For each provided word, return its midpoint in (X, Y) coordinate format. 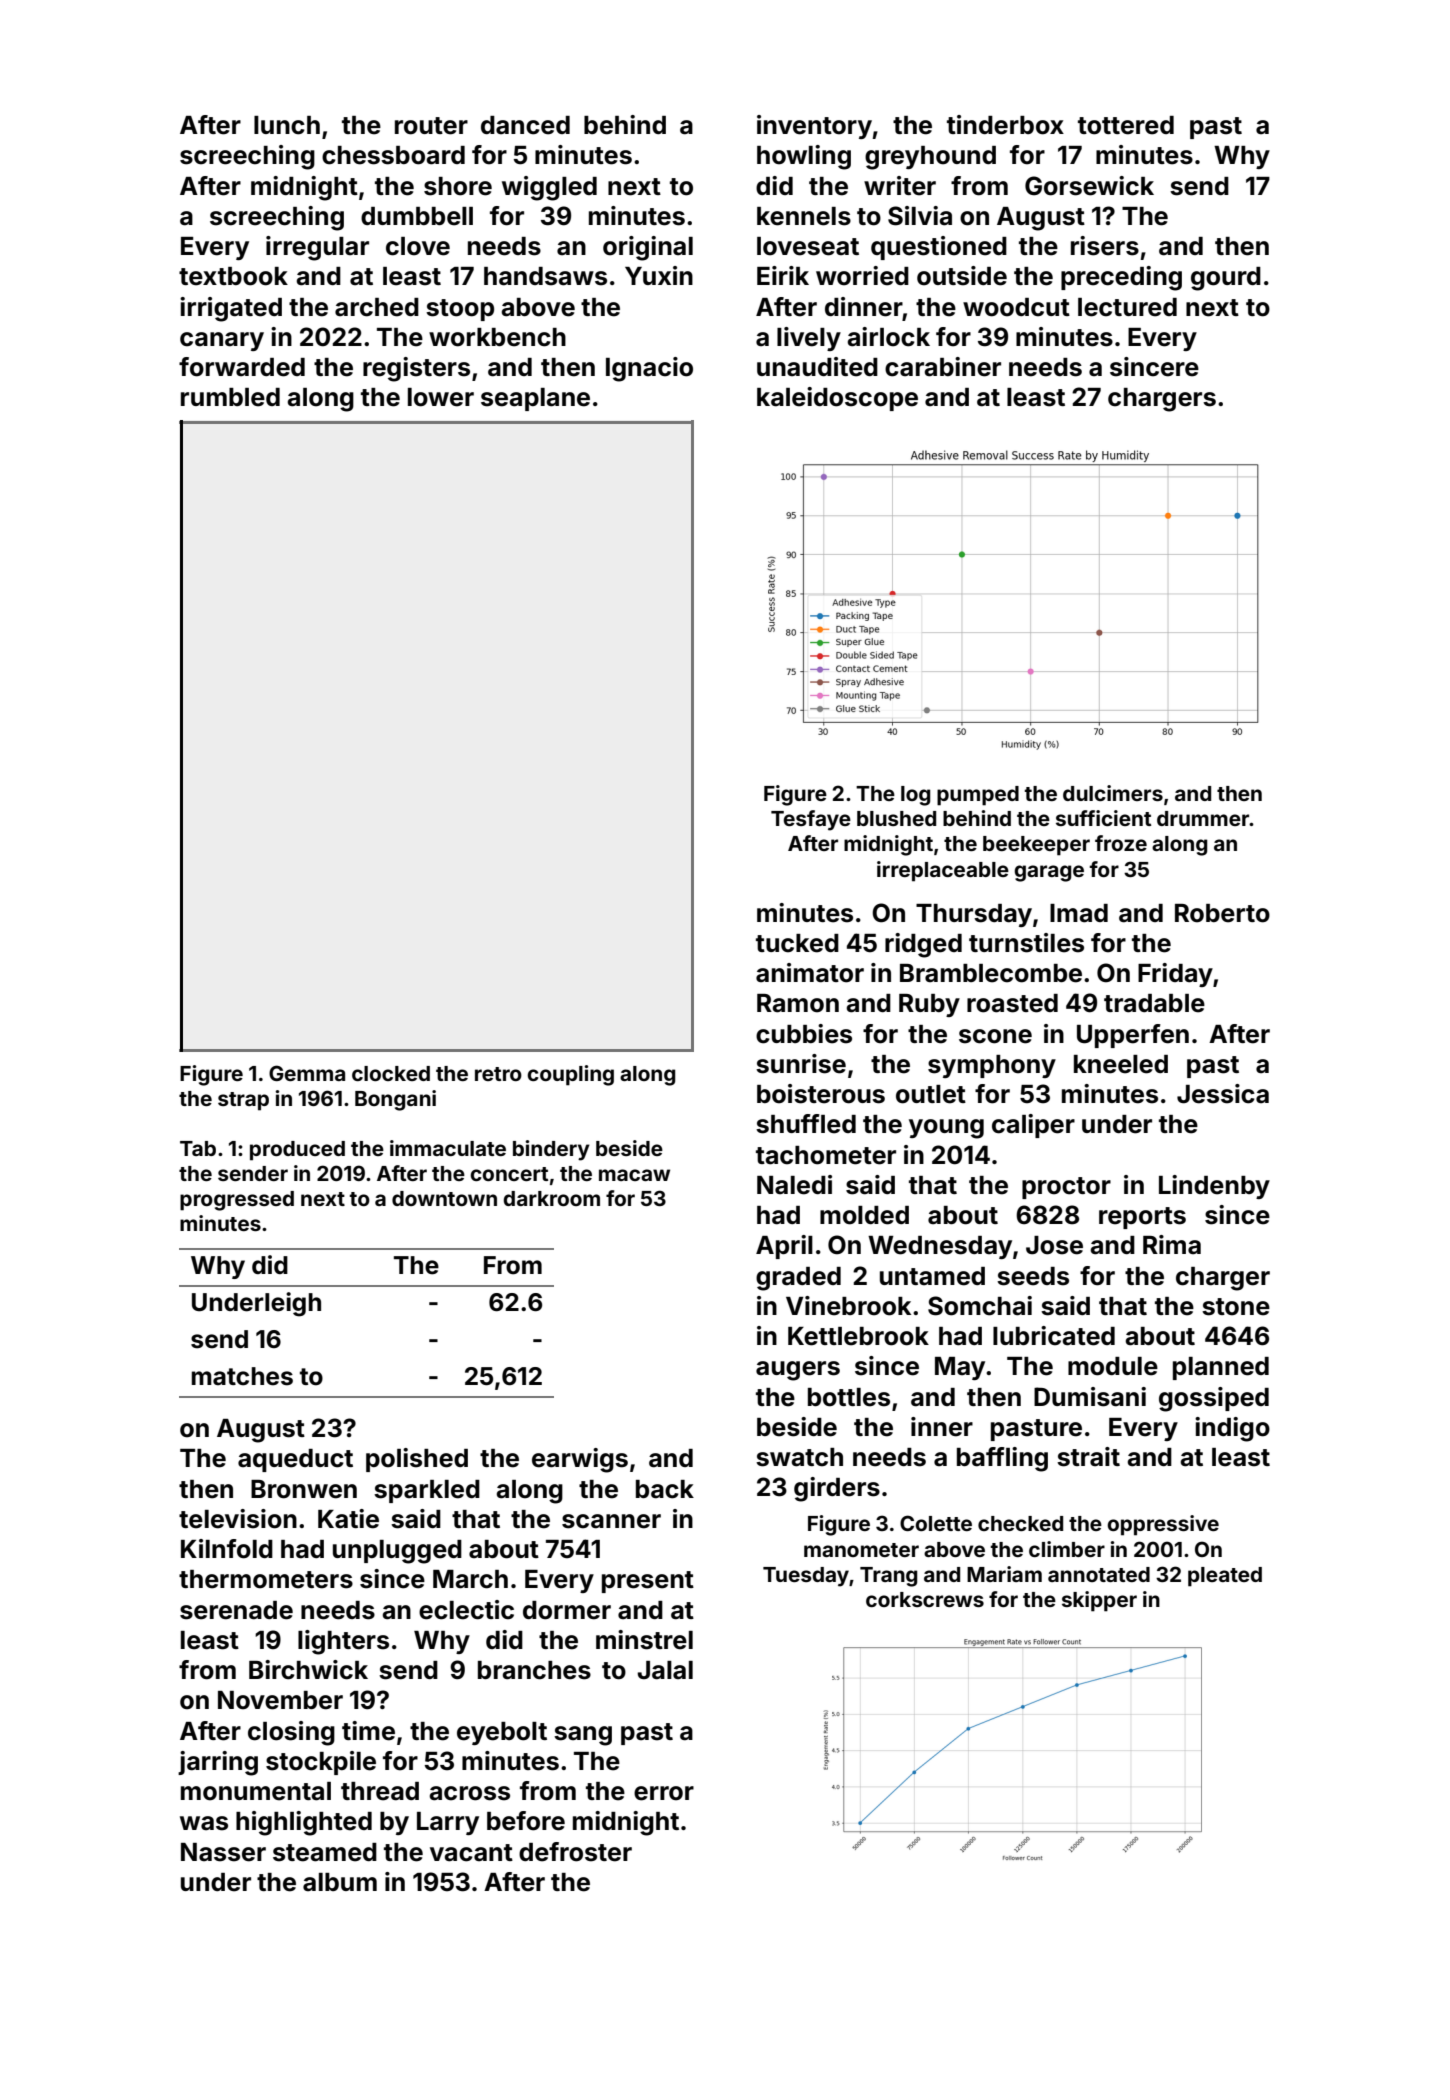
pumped (978, 796)
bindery (551, 1150)
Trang (888, 1577)
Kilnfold (227, 1549)
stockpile (321, 1763)
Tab (198, 1148)
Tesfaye (811, 820)
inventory (814, 127)
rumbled (230, 397)
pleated (1225, 1577)
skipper (1099, 1601)
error (664, 1793)
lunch (287, 125)
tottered (1126, 125)
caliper (1033, 1126)
